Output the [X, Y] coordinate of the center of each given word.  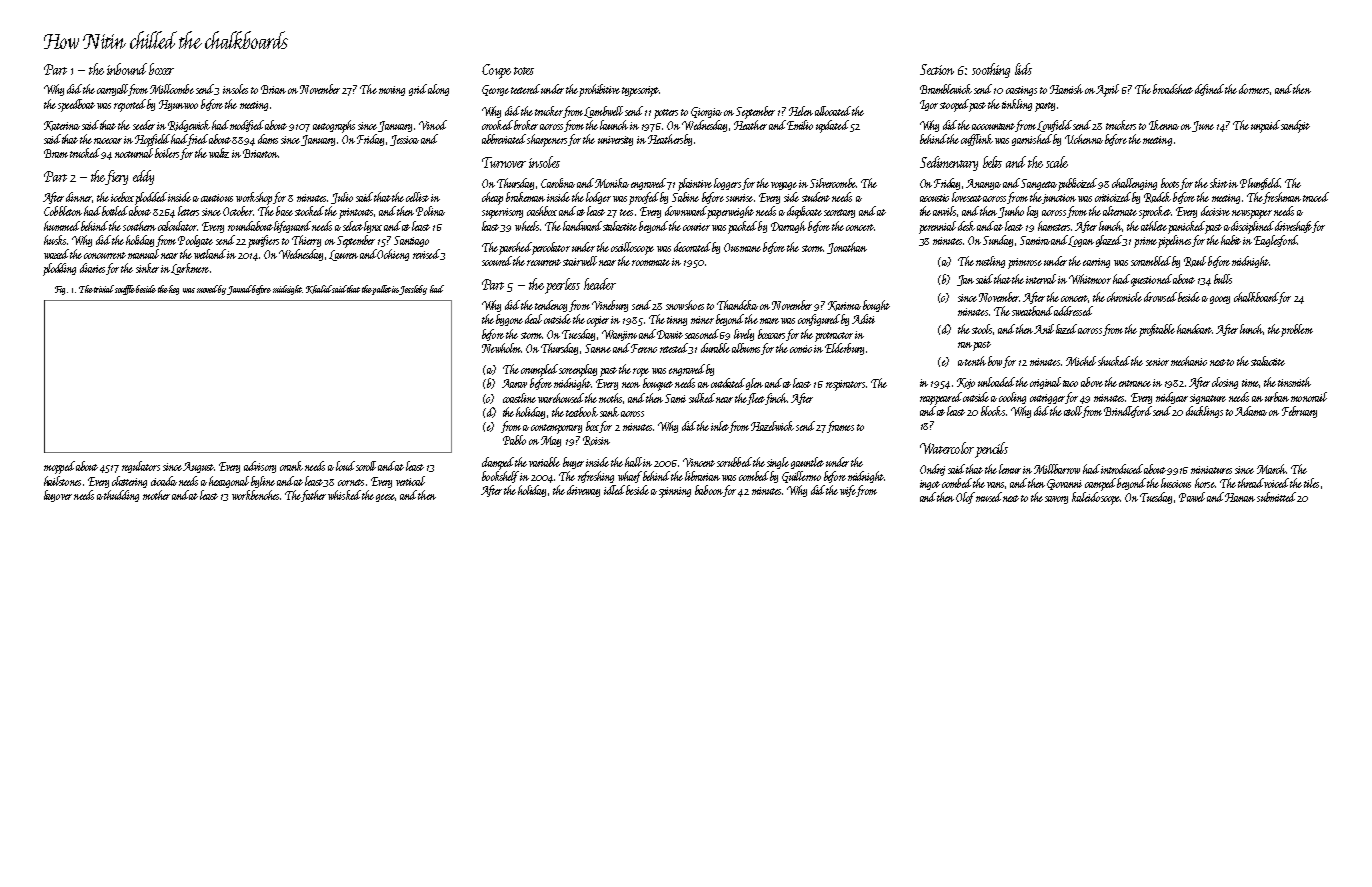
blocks [993, 411]
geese [386, 498]
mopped [59, 467]
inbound [127, 69]
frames [840, 427]
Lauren [343, 255]
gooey [1220, 300]
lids [1023, 69]
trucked [85, 153]
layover [58, 496]
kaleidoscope [1096, 498]
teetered [525, 89]
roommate [651, 262]
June [1203, 126]
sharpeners [547, 140]
